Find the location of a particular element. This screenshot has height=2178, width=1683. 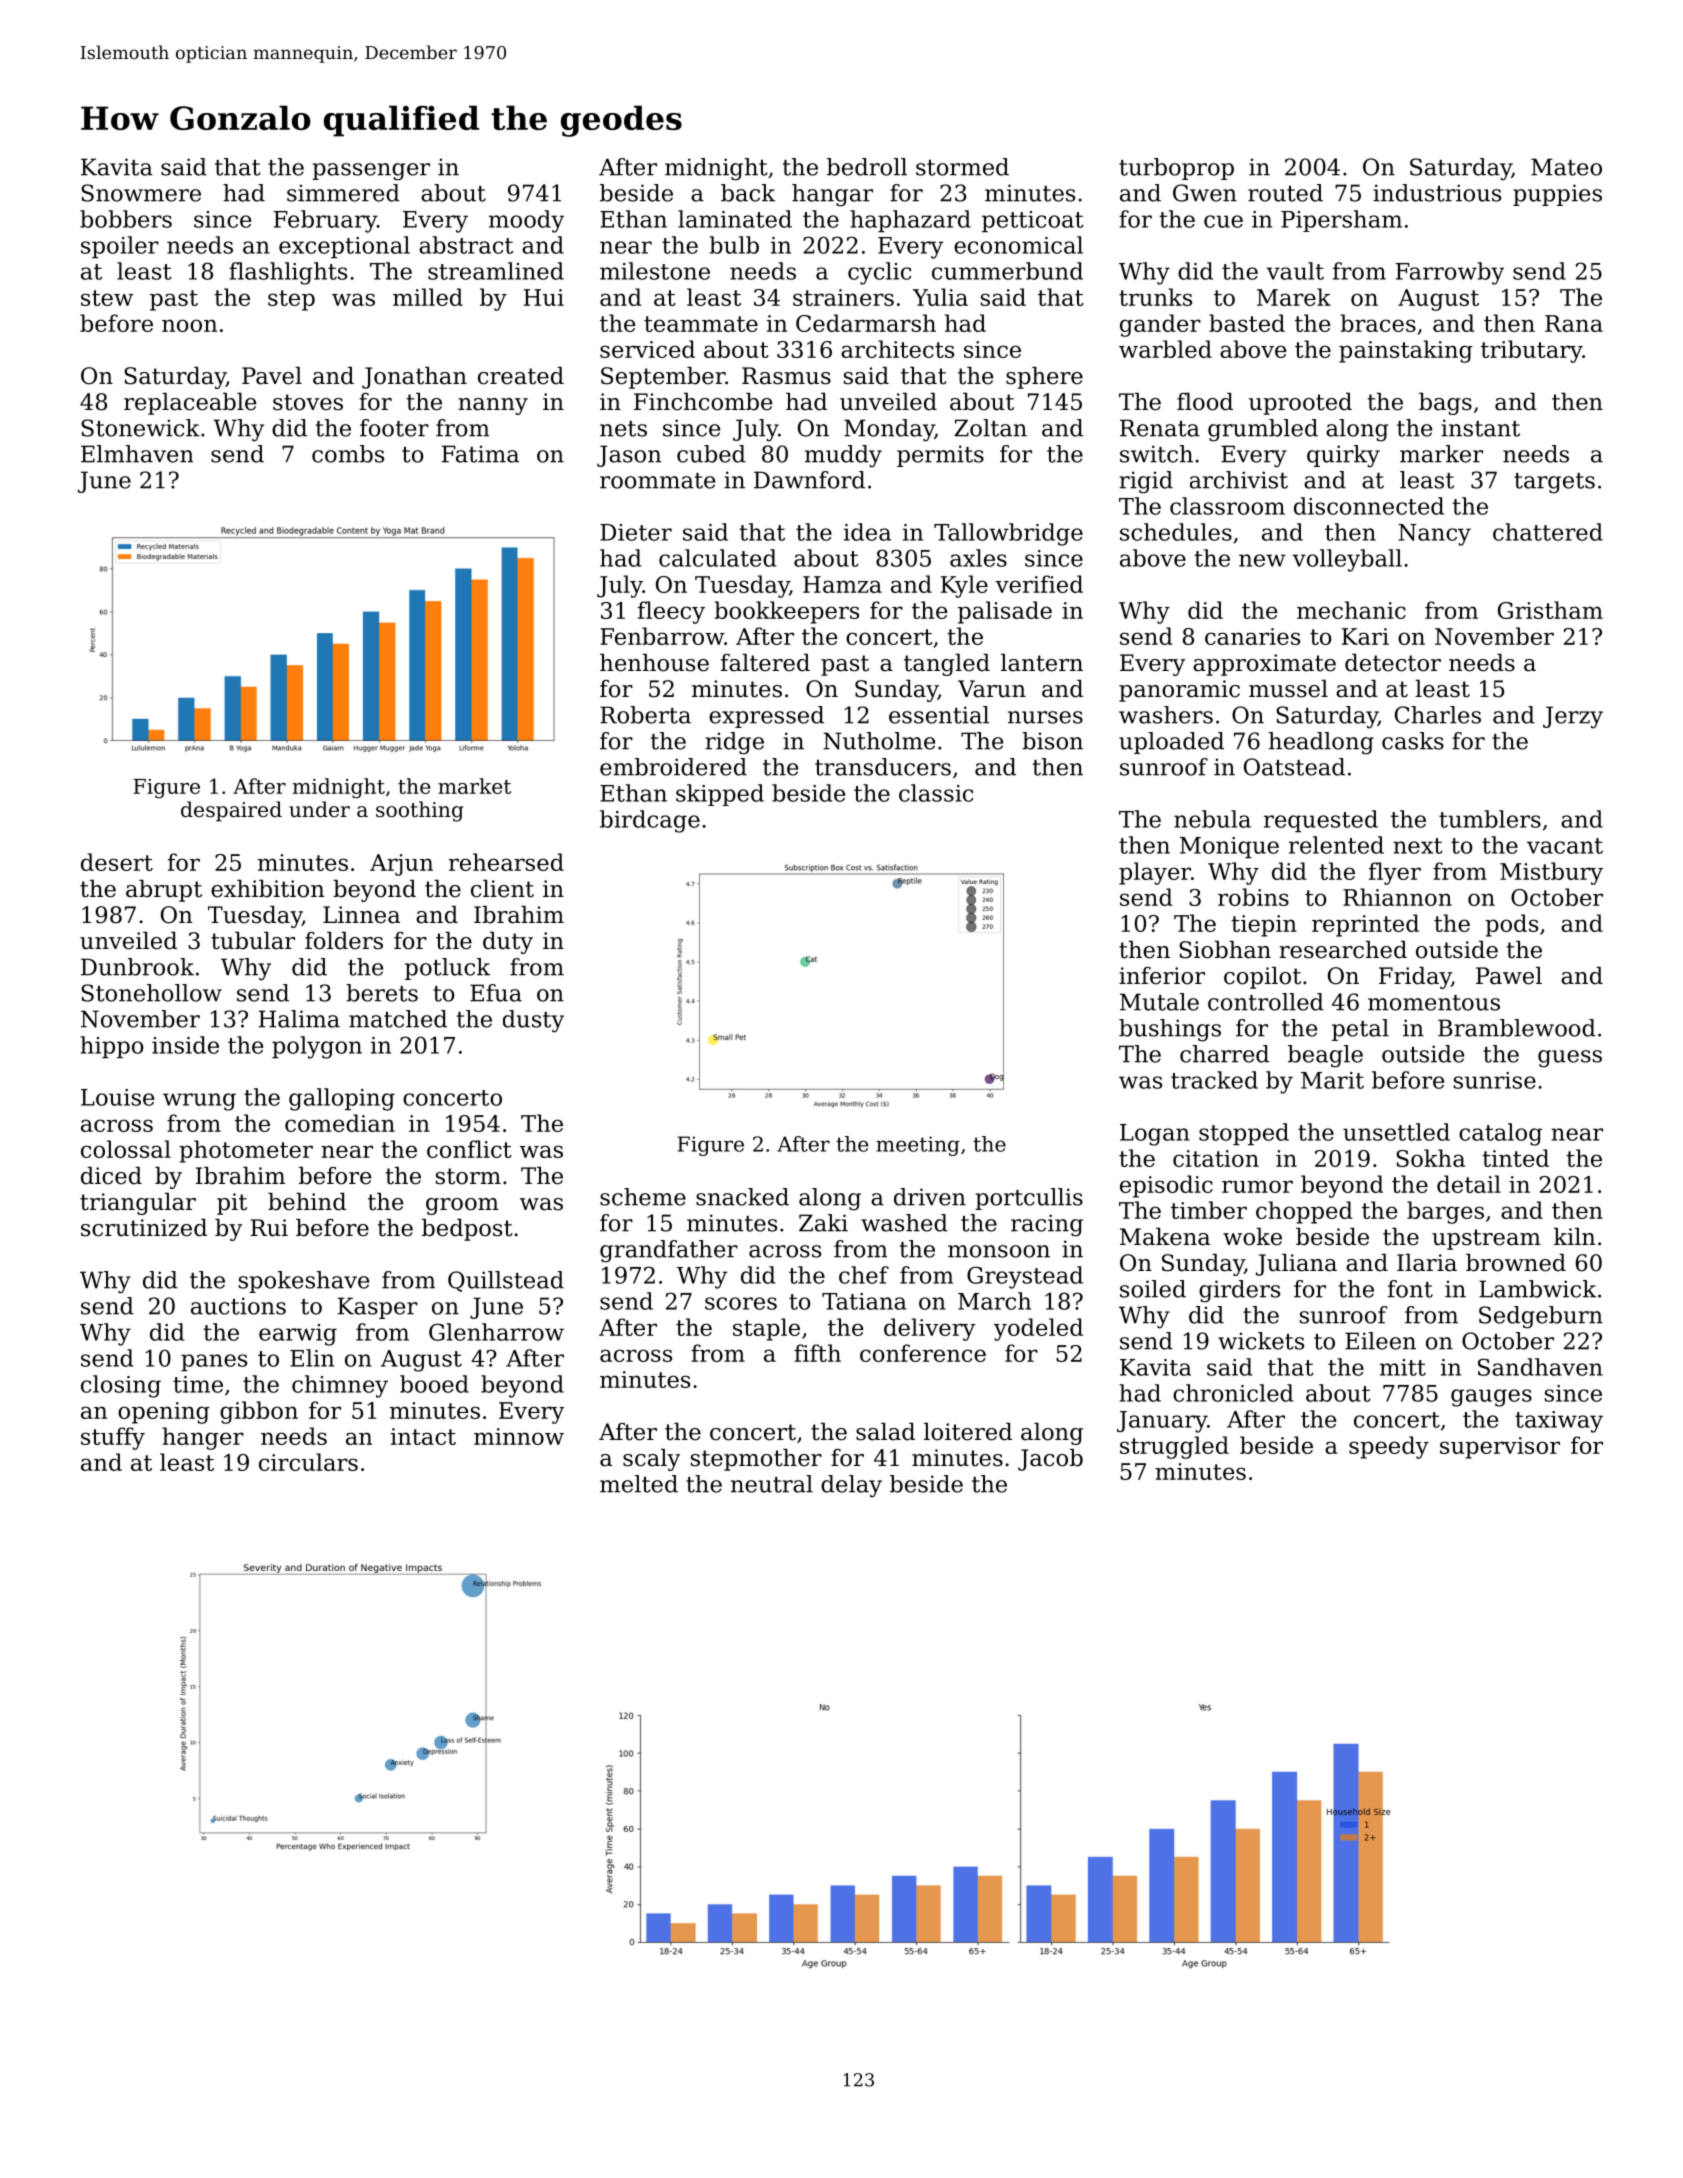

supervisor is located at coordinates (1500, 1448).
